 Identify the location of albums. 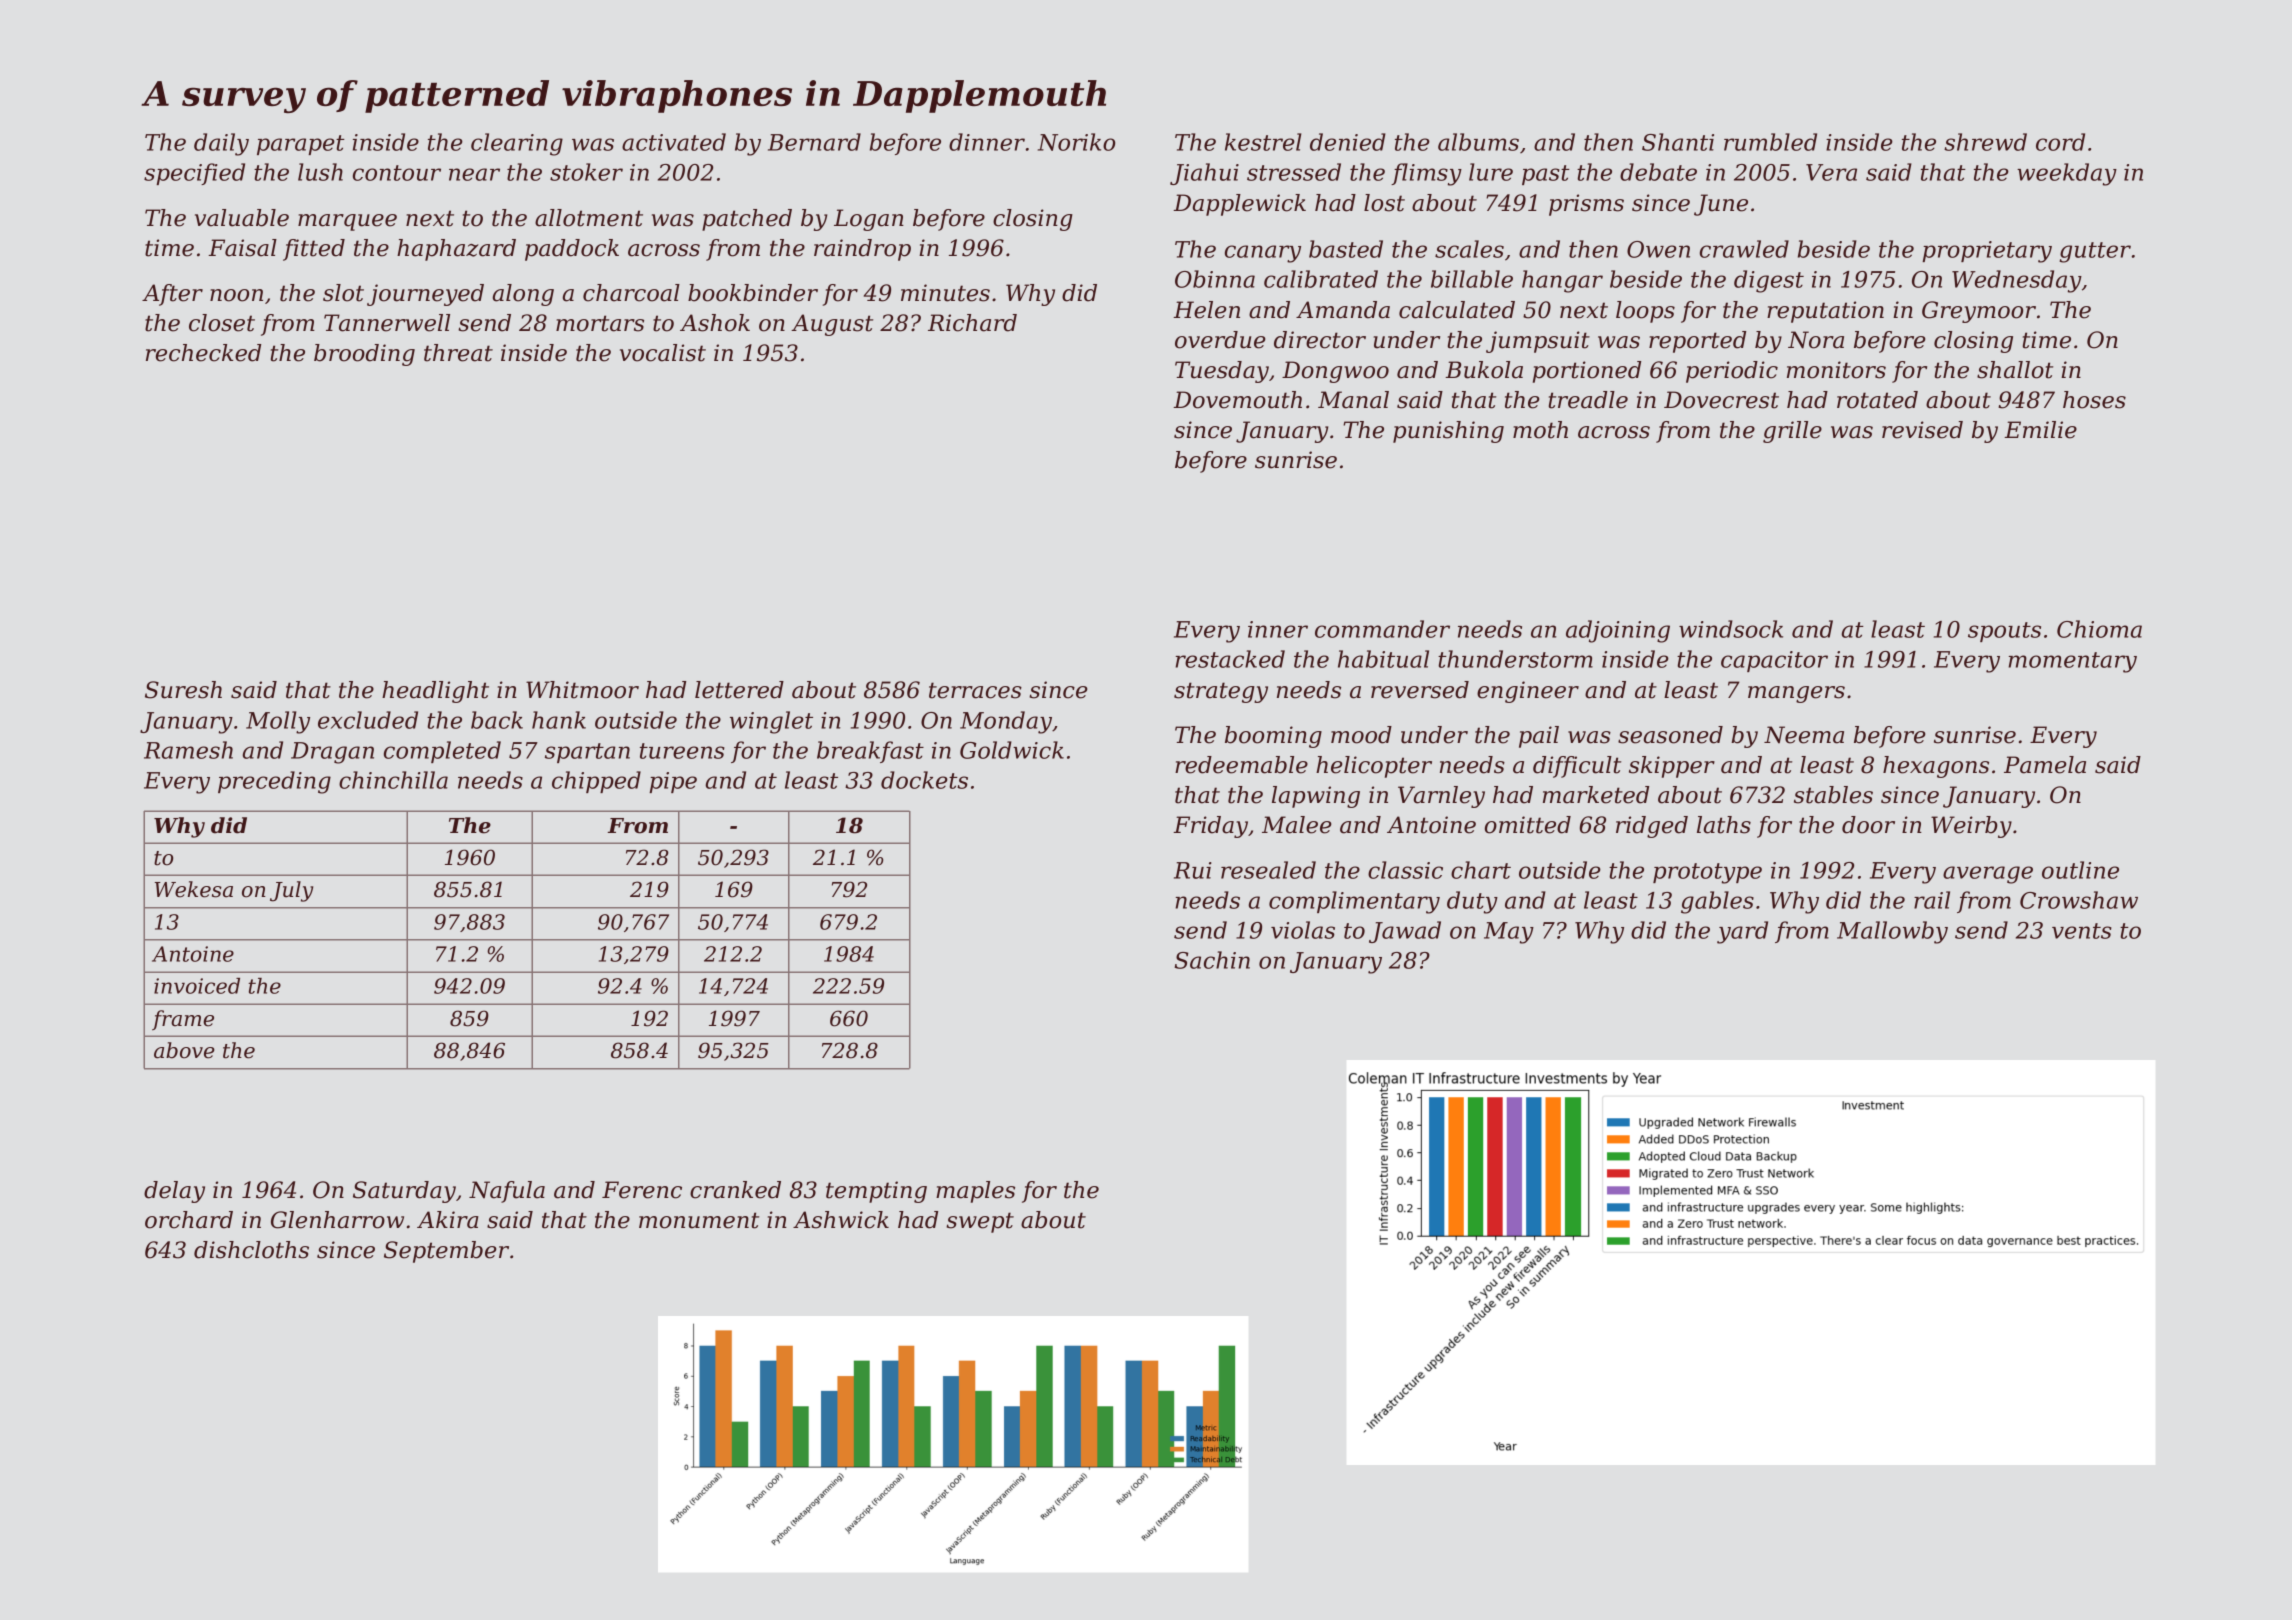
(1478, 142).
